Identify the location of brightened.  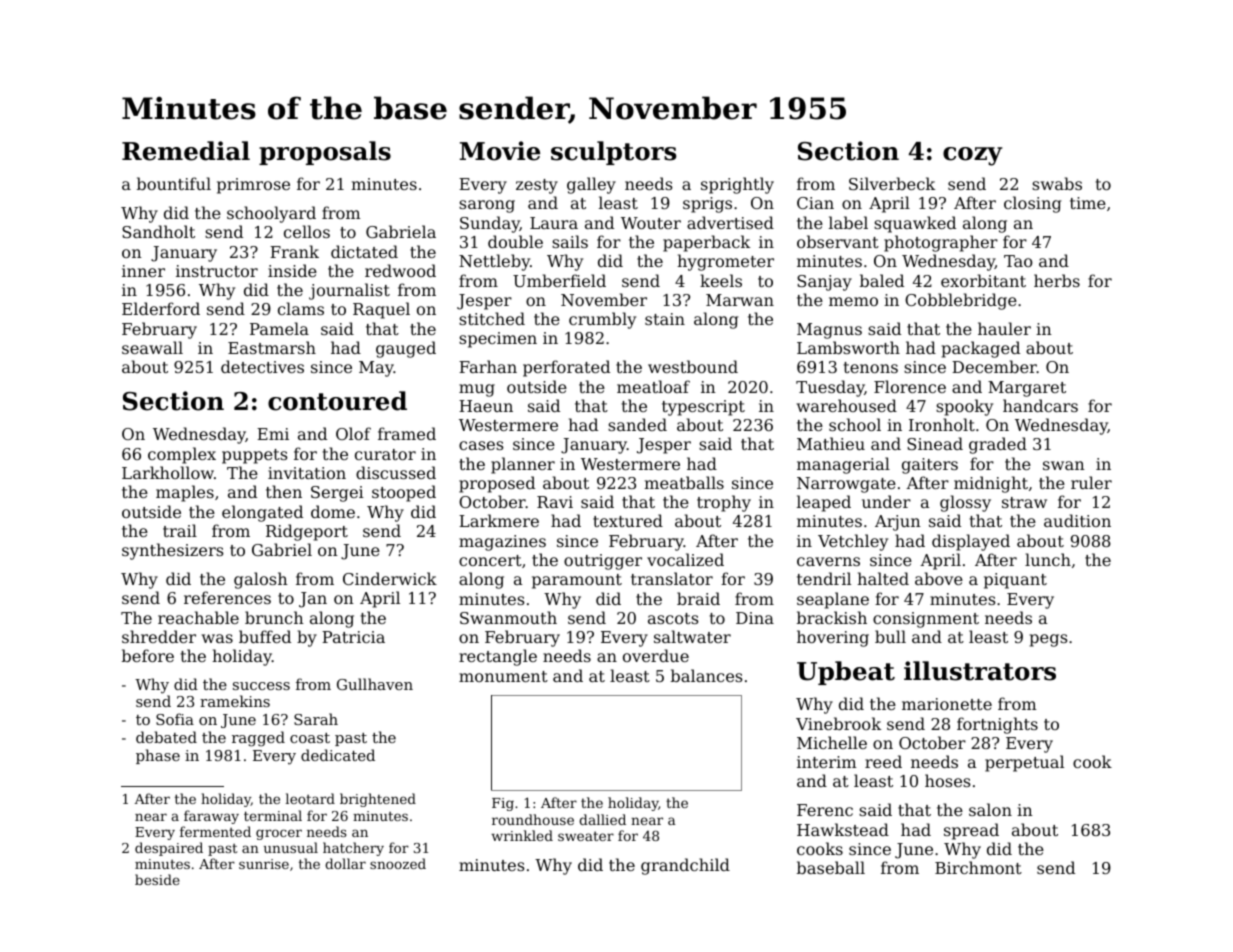
(378, 800).
